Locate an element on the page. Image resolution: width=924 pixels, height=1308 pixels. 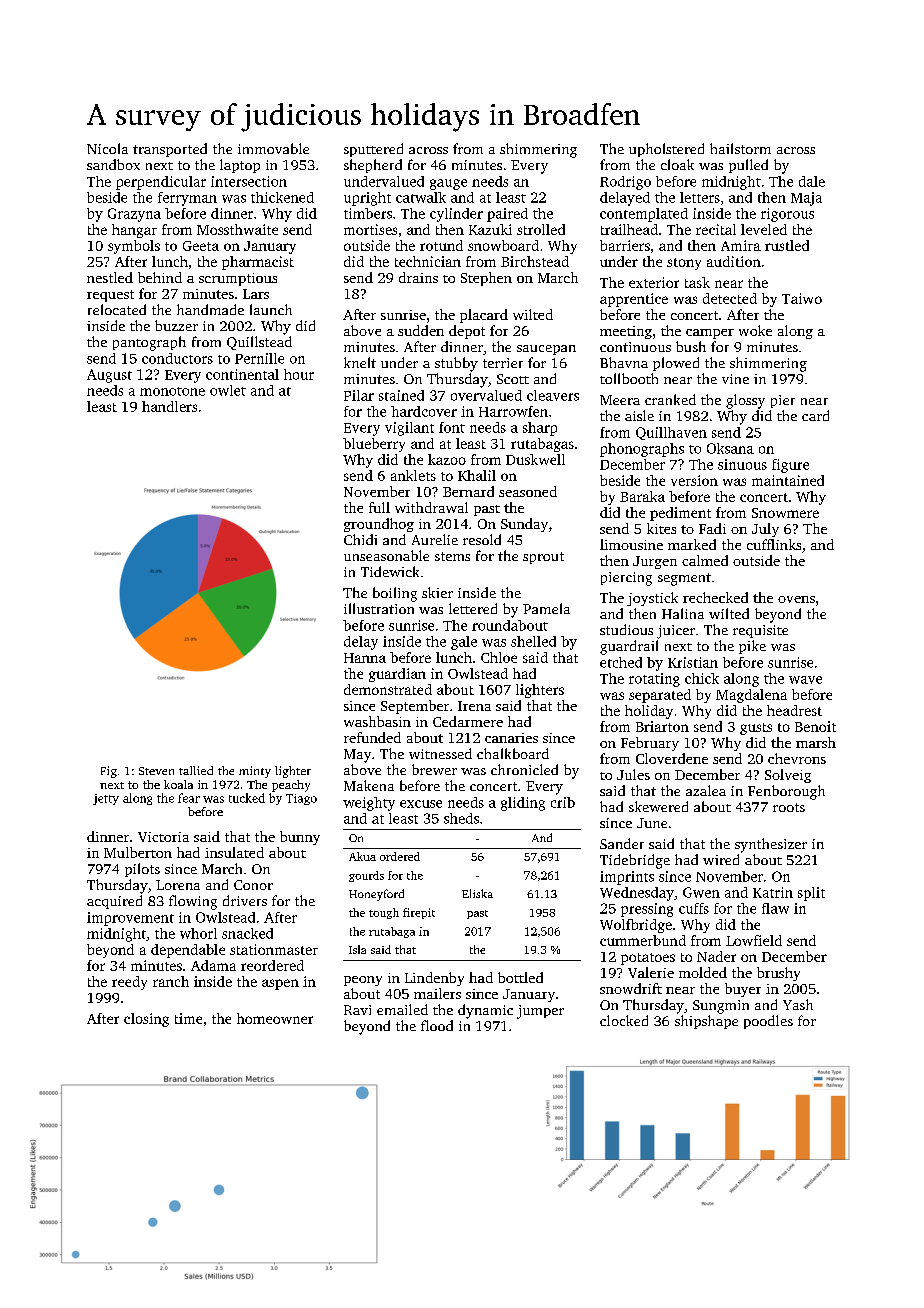
bottled is located at coordinates (520, 977).
